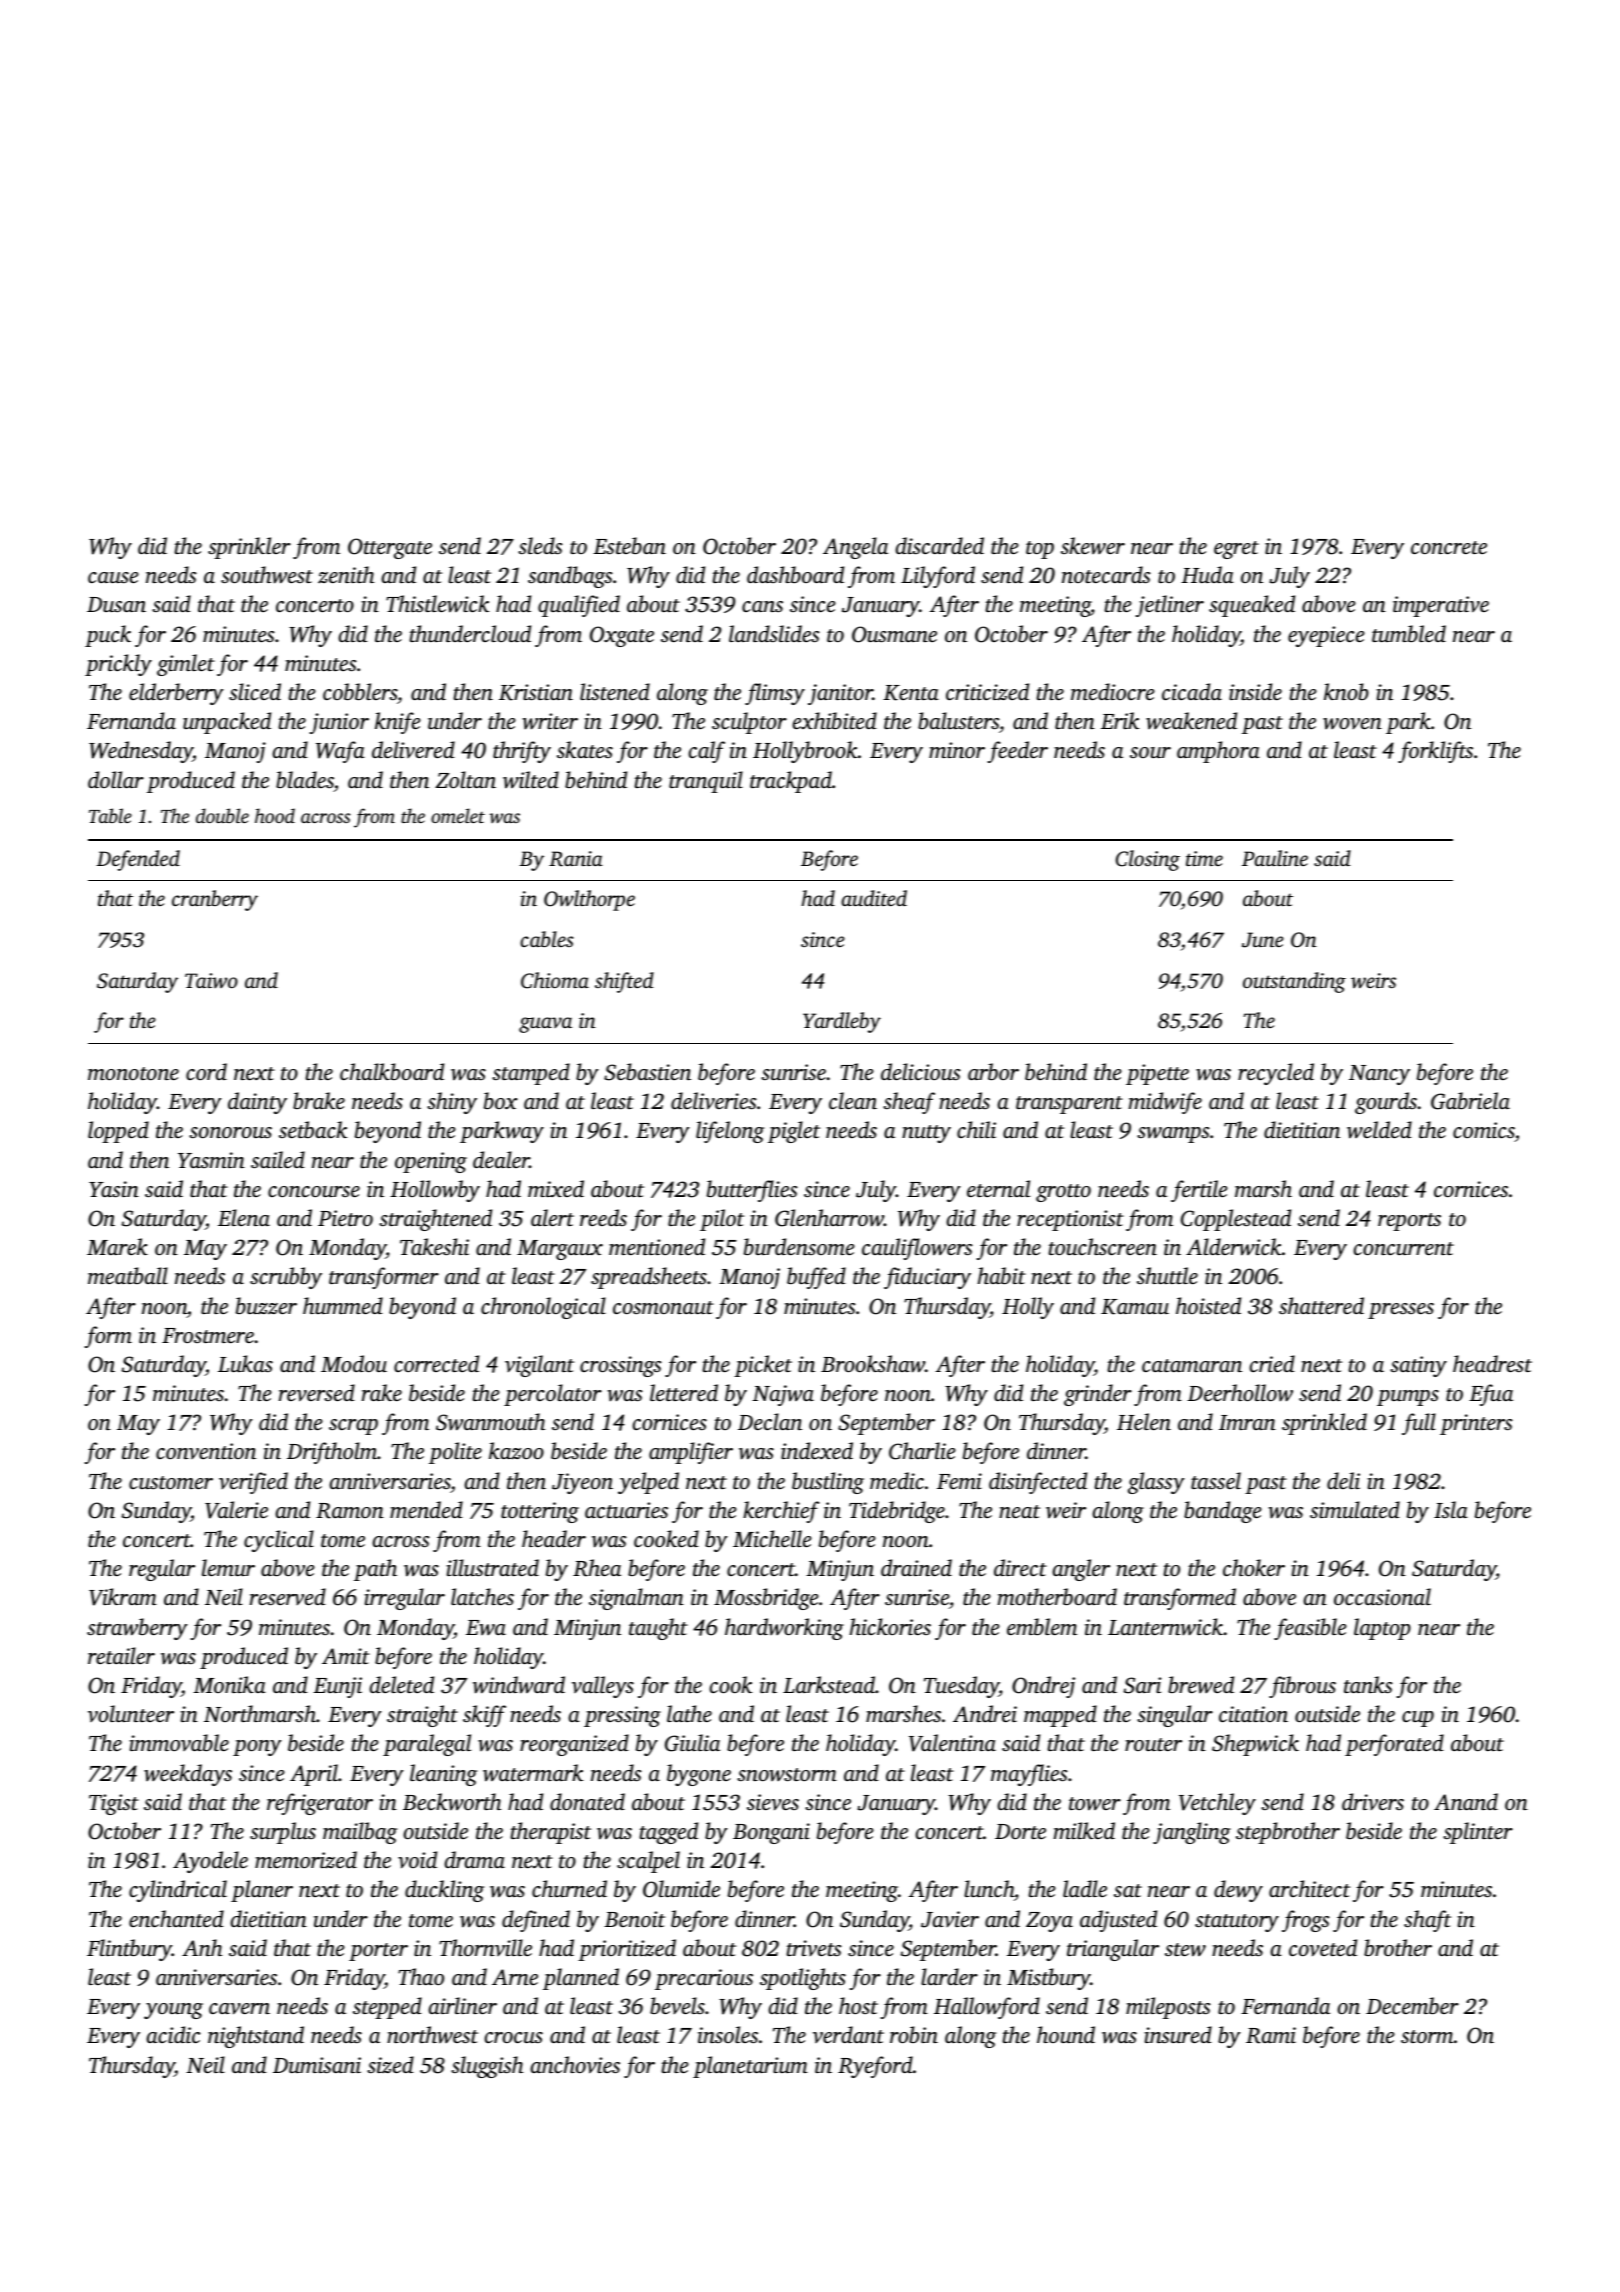 This image has width=1620, height=2292. Describe the element at coordinates (1156, 1483) in the image. I see `glassy` at that location.
